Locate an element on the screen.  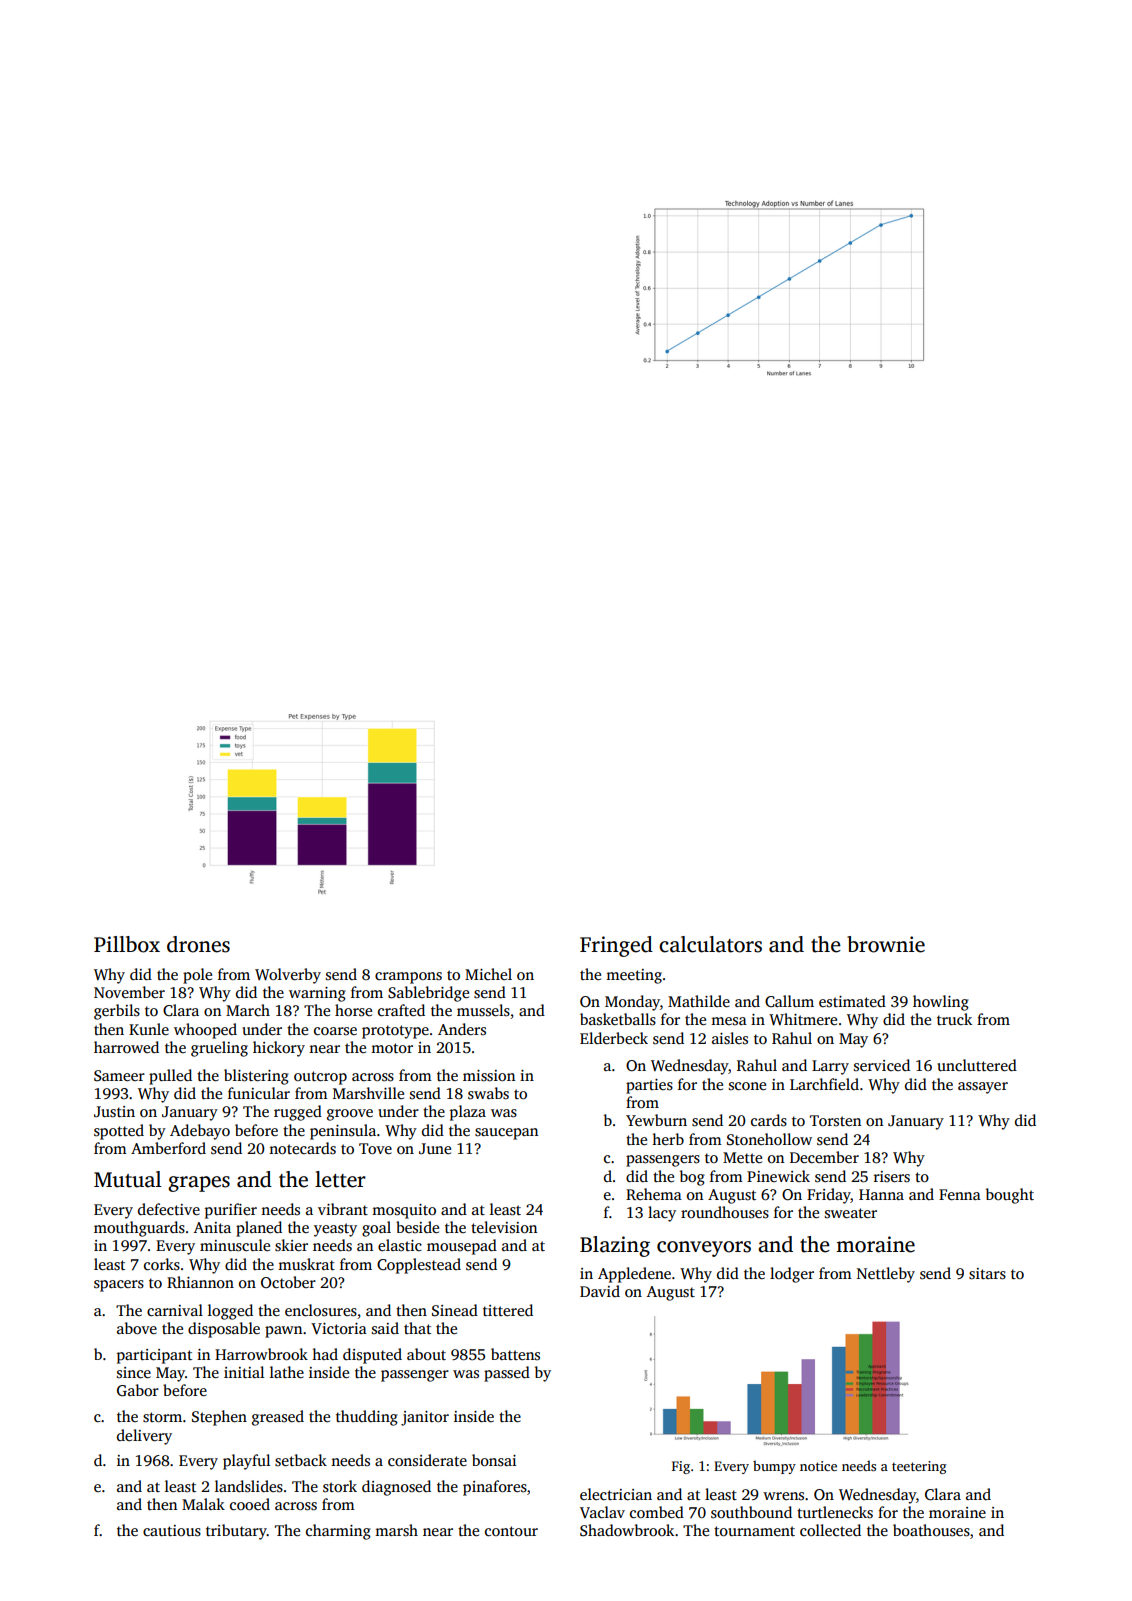
charming is located at coordinates (338, 1532).
